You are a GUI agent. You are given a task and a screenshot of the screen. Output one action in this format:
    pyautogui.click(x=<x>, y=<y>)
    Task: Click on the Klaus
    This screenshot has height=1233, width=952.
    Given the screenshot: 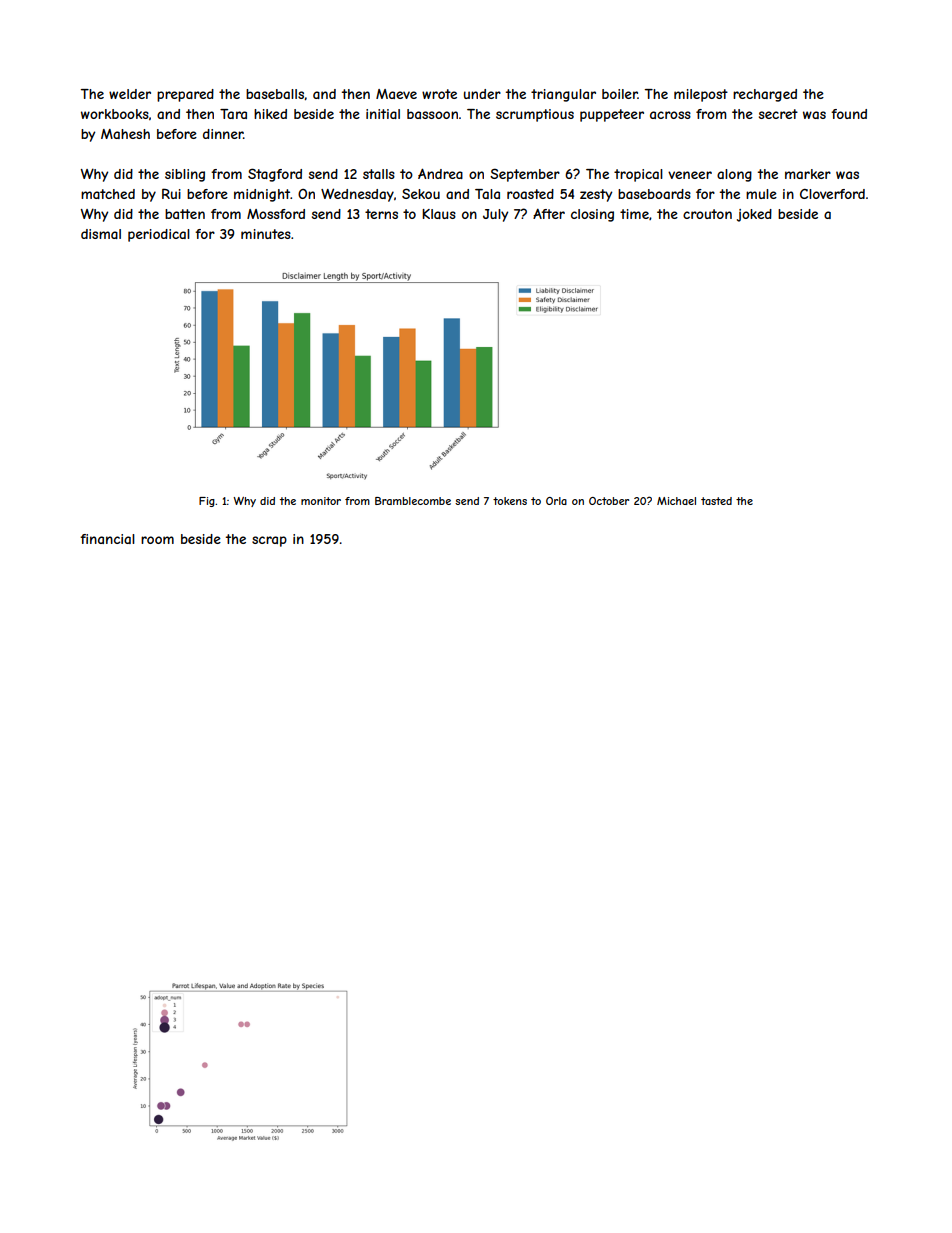 What is the action you would take?
    pyautogui.click(x=439, y=214)
